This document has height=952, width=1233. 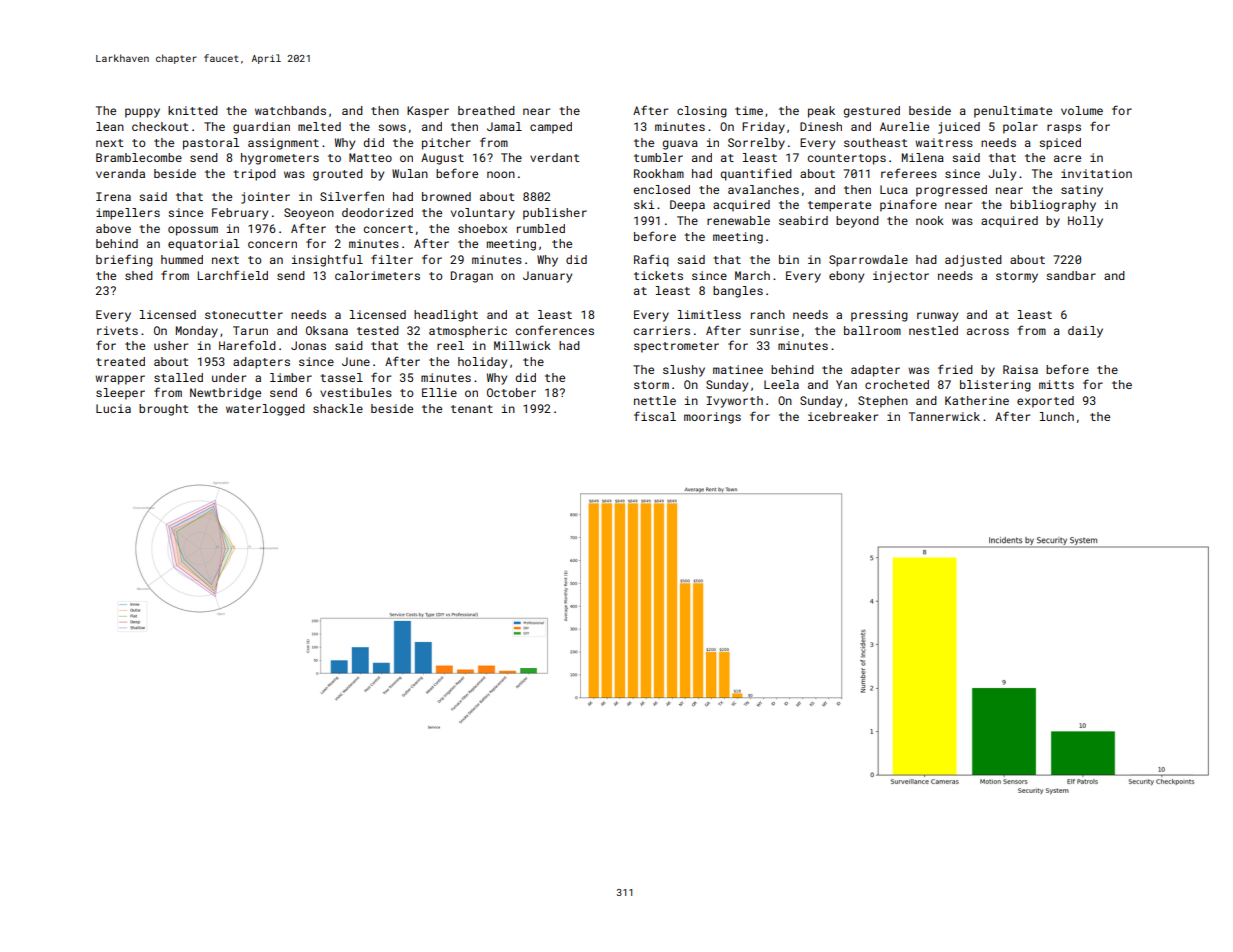 I want to click on Dragan, so click(x=472, y=277).
